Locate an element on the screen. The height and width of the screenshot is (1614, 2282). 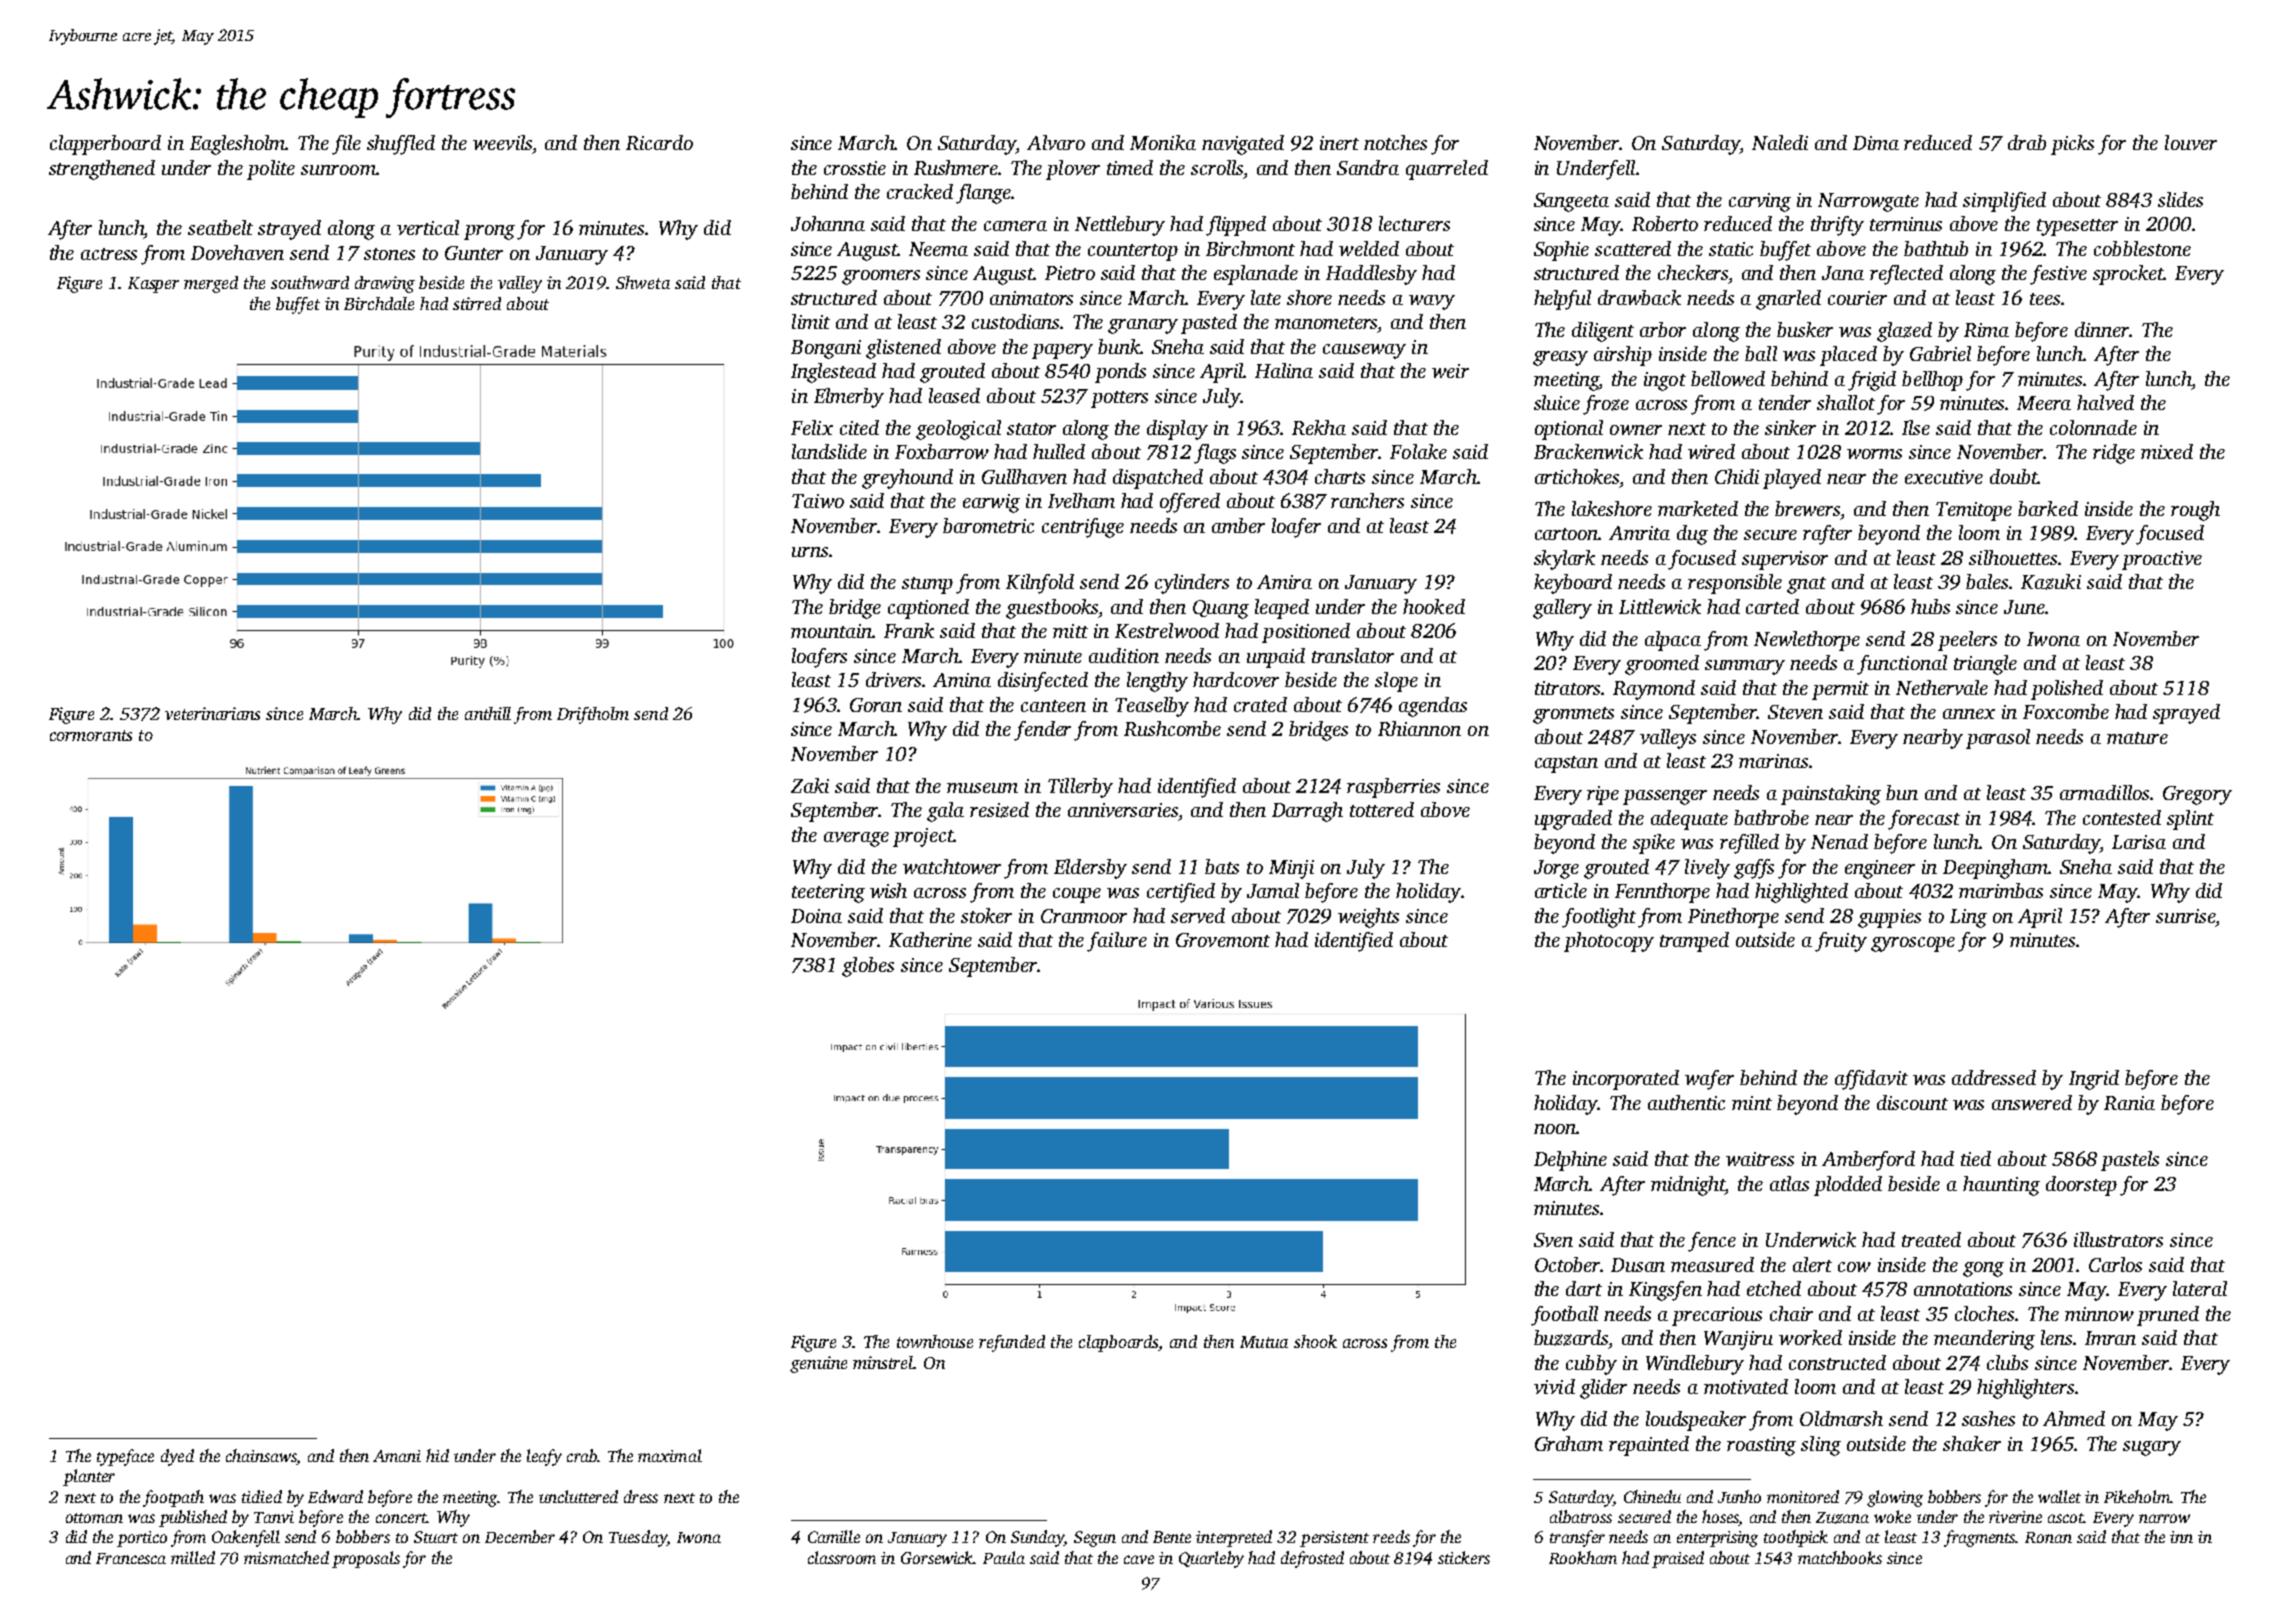
weevils is located at coordinates (502, 142).
